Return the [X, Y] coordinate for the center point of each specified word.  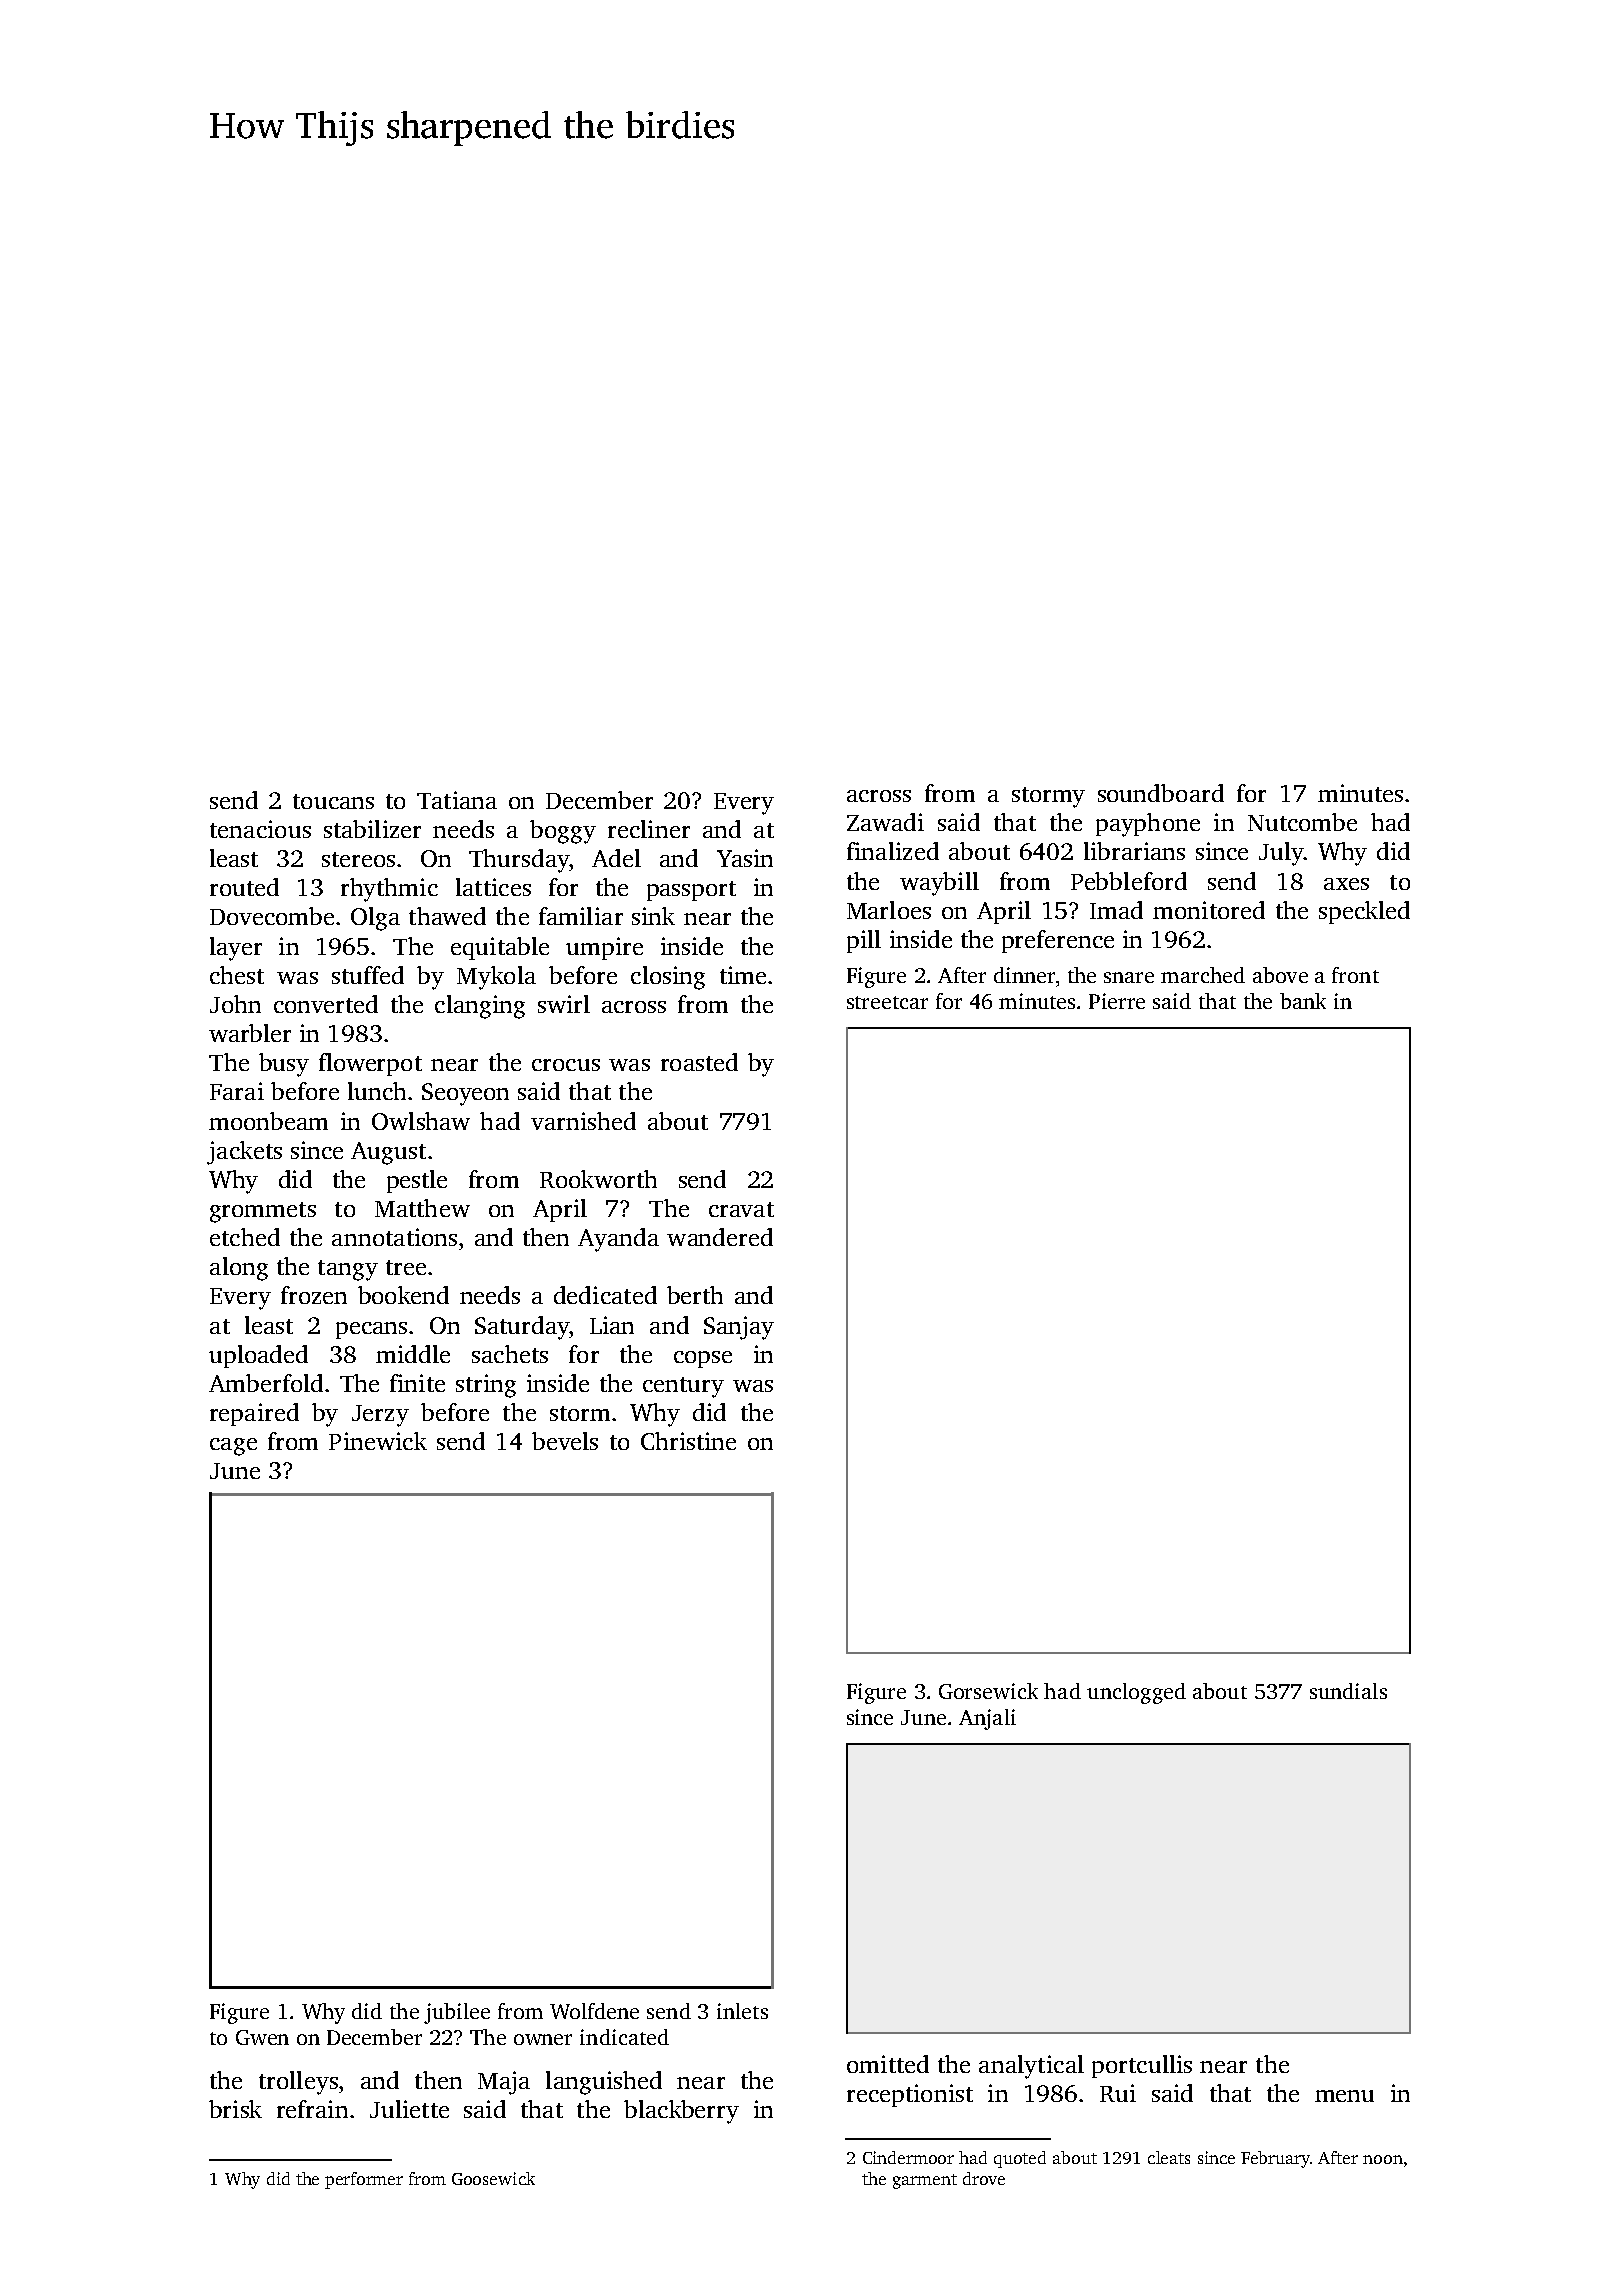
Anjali [987, 1719]
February [1276, 2159]
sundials [1348, 1691]
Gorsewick [988, 1691]
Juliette [409, 2109]
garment [925, 2181]
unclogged [1136, 1693]
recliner [649, 829]
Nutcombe [1302, 822]
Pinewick [378, 1441]
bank [1303, 1001]
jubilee [457, 2013]
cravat [741, 1209]
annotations [394, 1237]
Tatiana [457, 800]
